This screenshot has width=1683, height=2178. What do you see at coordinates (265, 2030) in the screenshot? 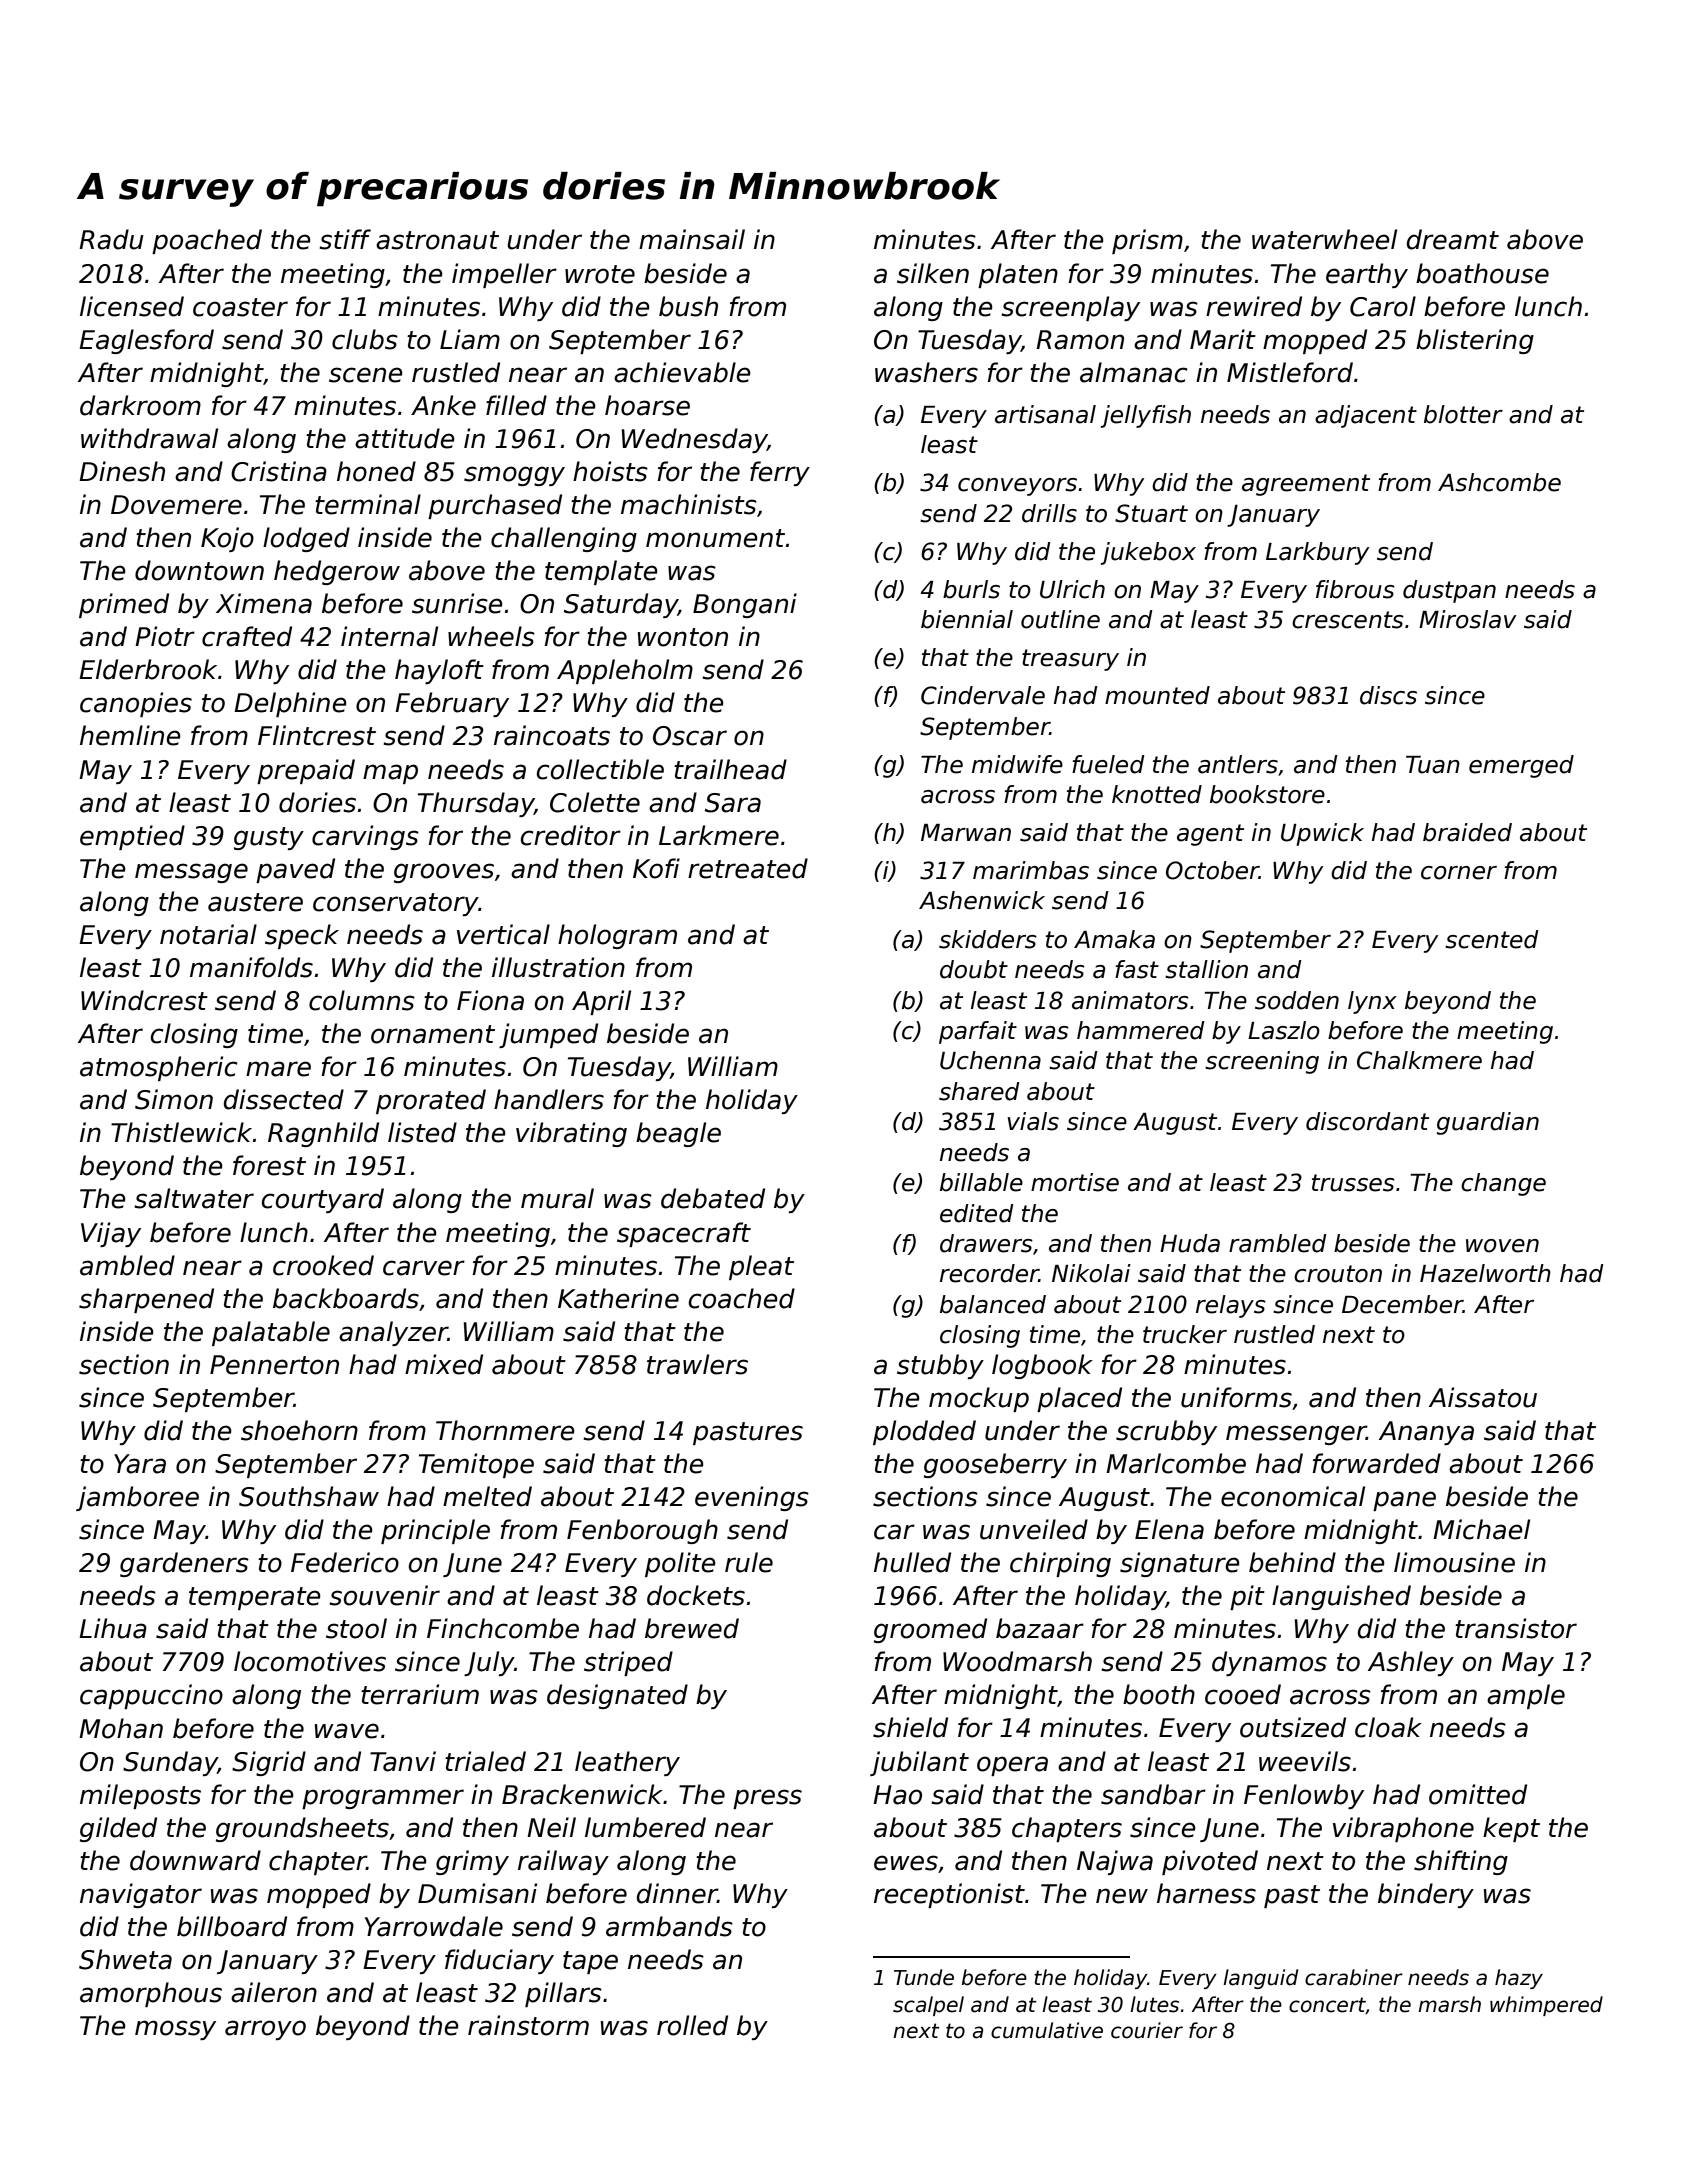
I see `arroyo` at bounding box center [265, 2030].
